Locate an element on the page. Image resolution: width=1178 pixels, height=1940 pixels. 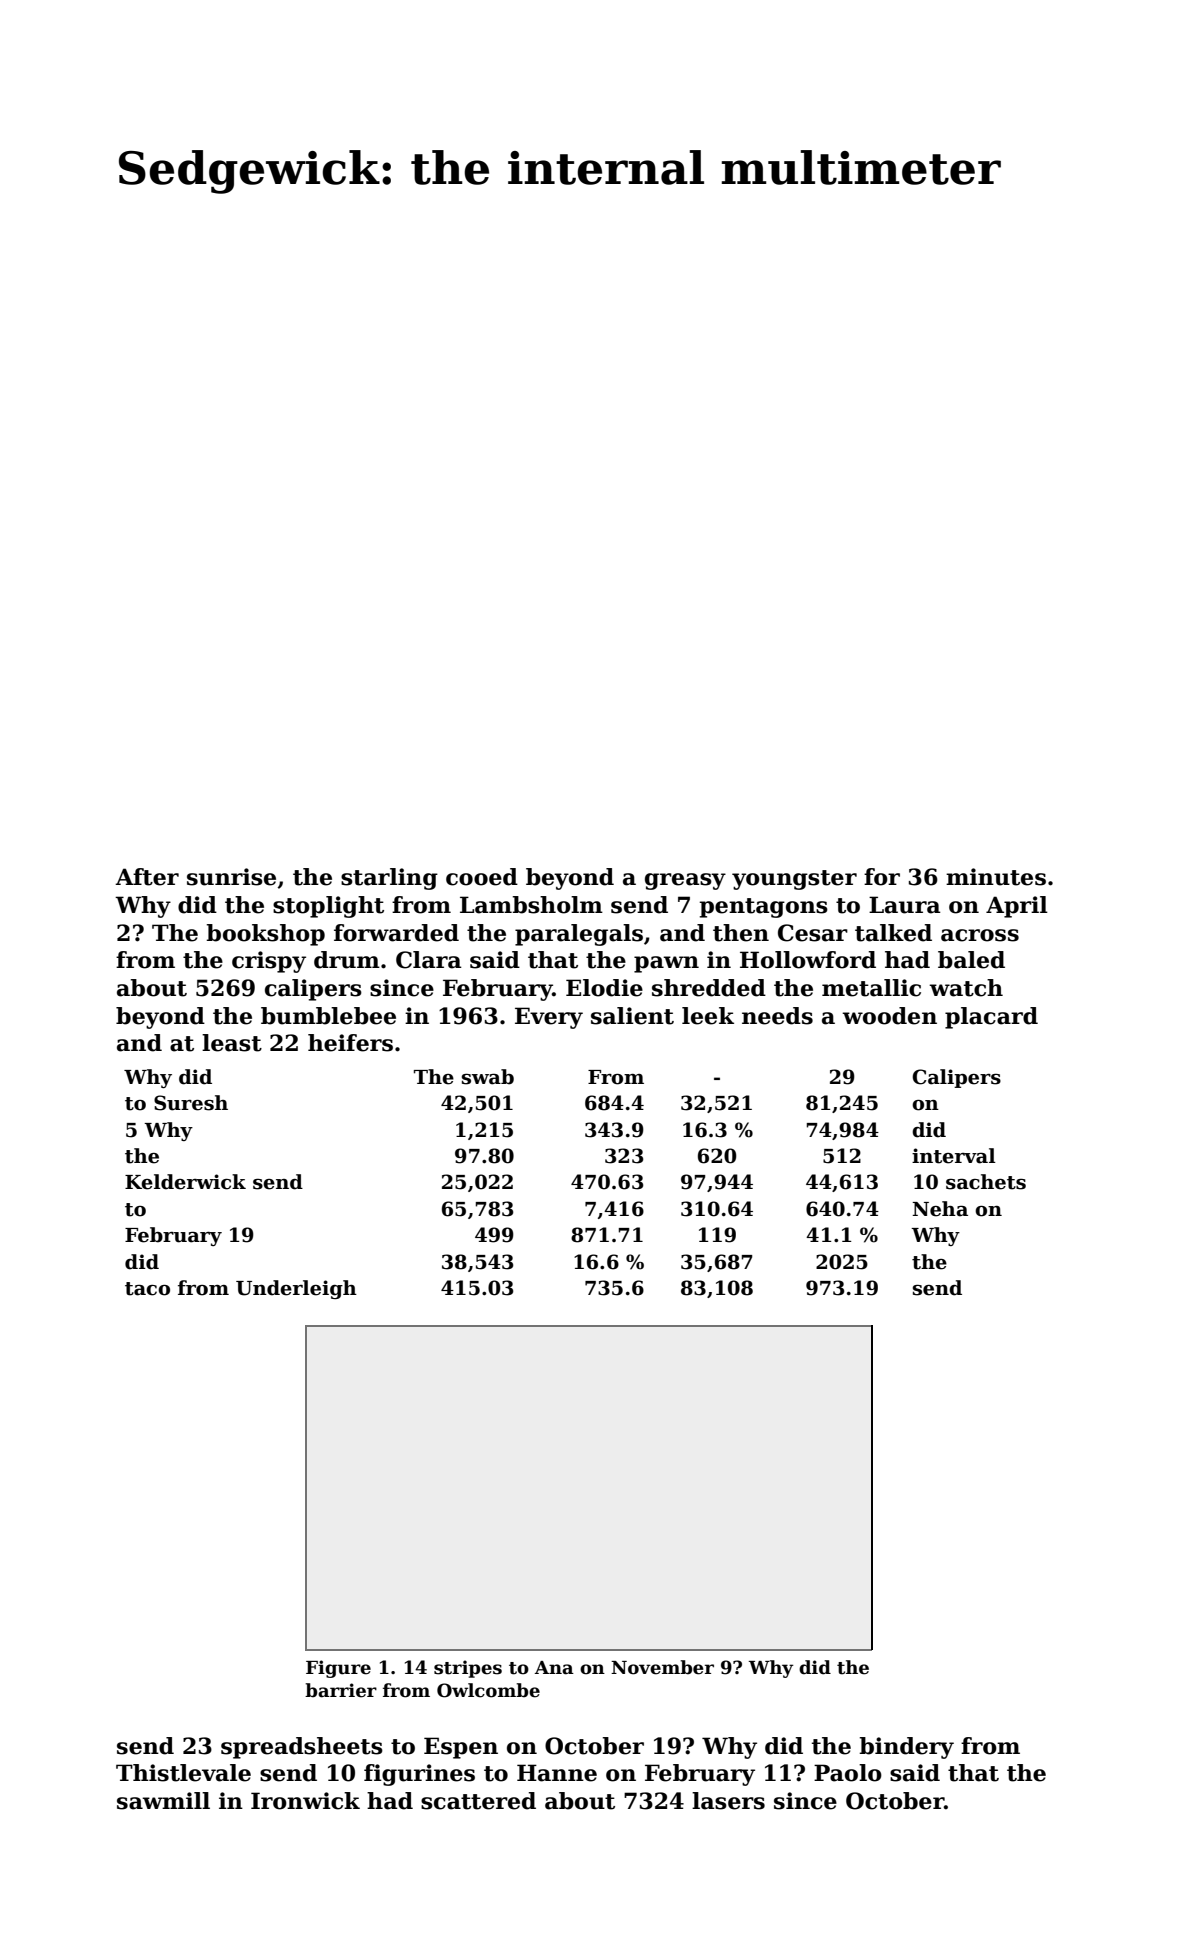
Hollowford is located at coordinates (808, 960).
